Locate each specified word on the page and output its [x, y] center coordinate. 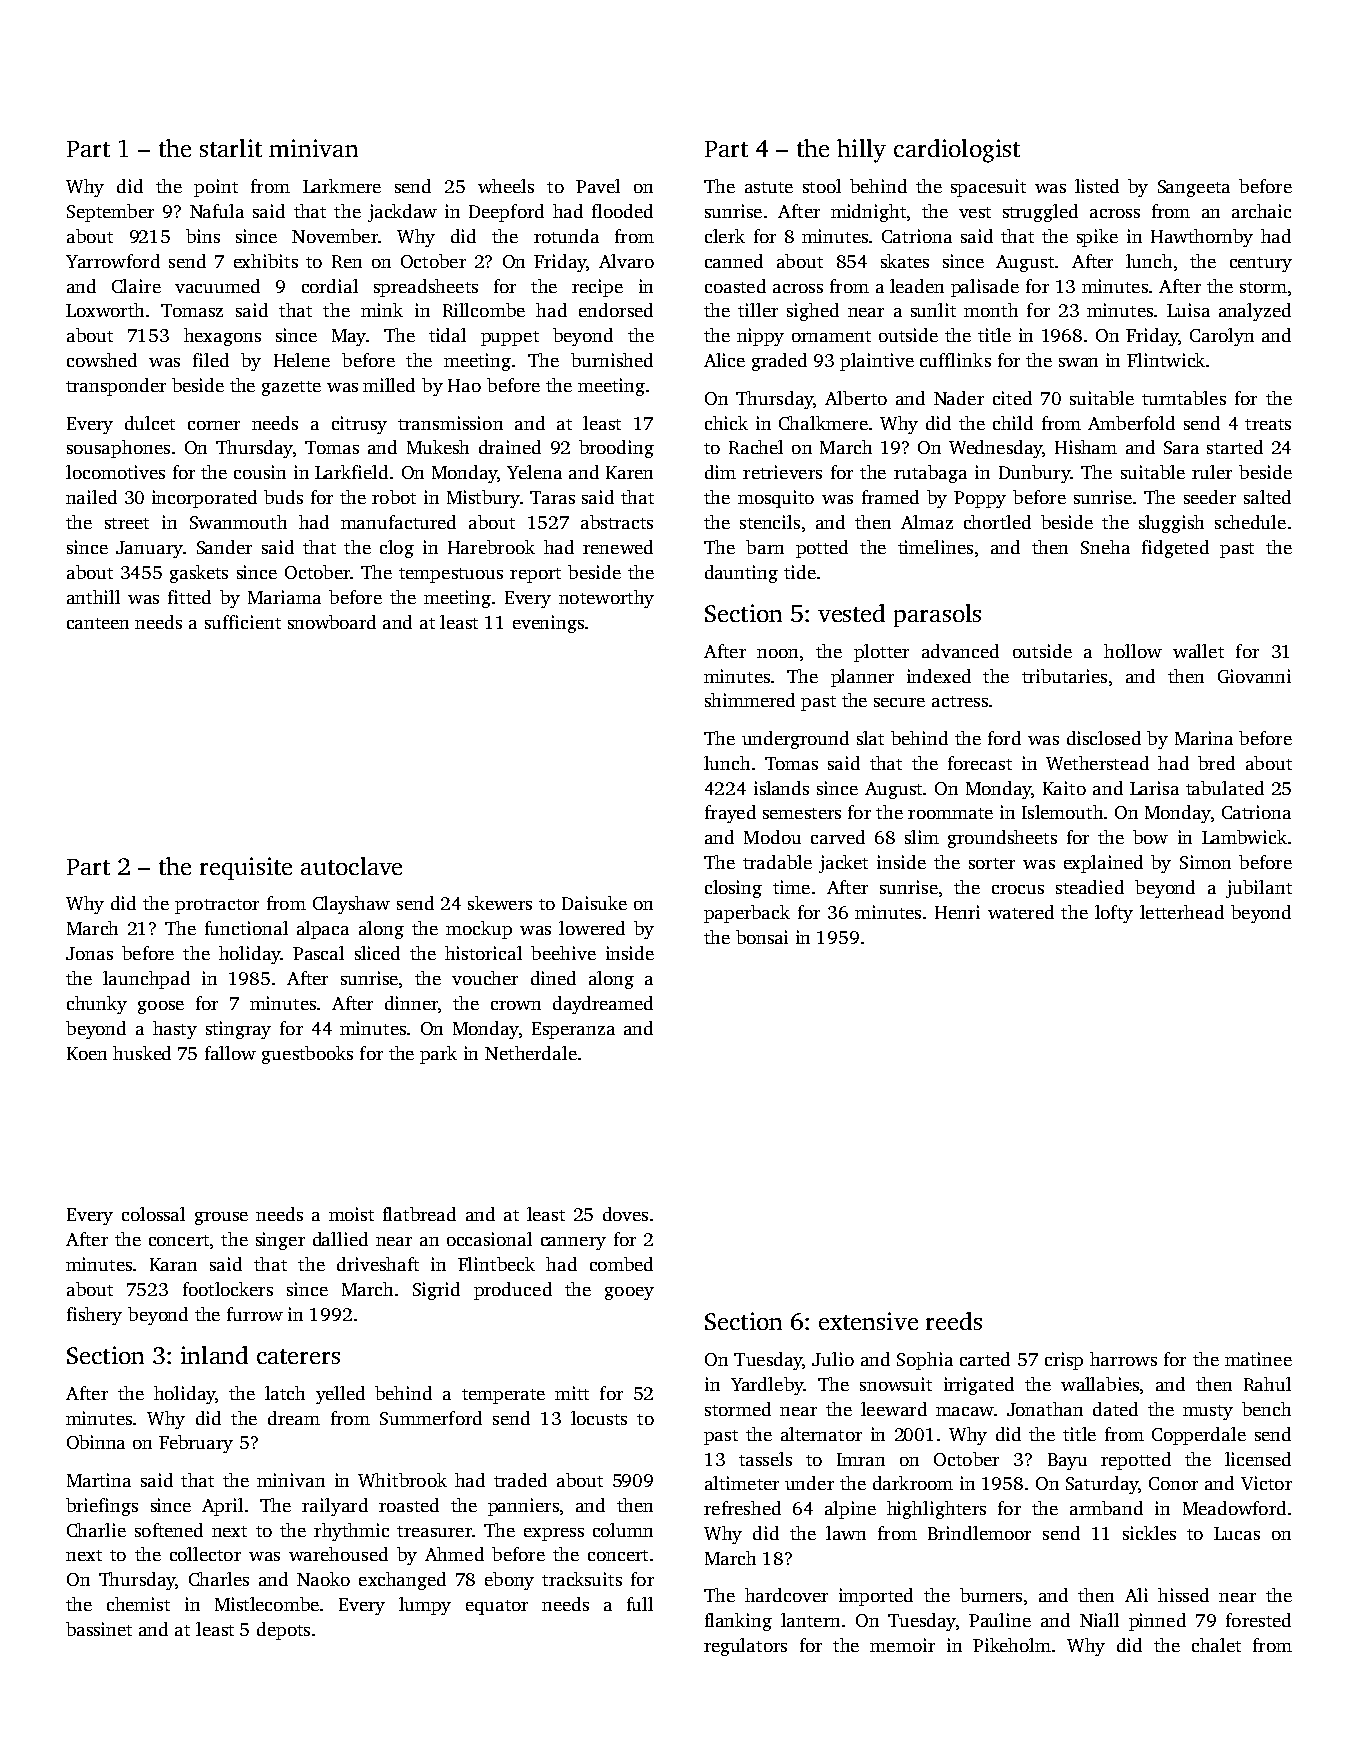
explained [1103, 864]
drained [510, 447]
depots [283, 1631]
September [110, 213]
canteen [98, 623]
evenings [548, 624]
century [1261, 264]
